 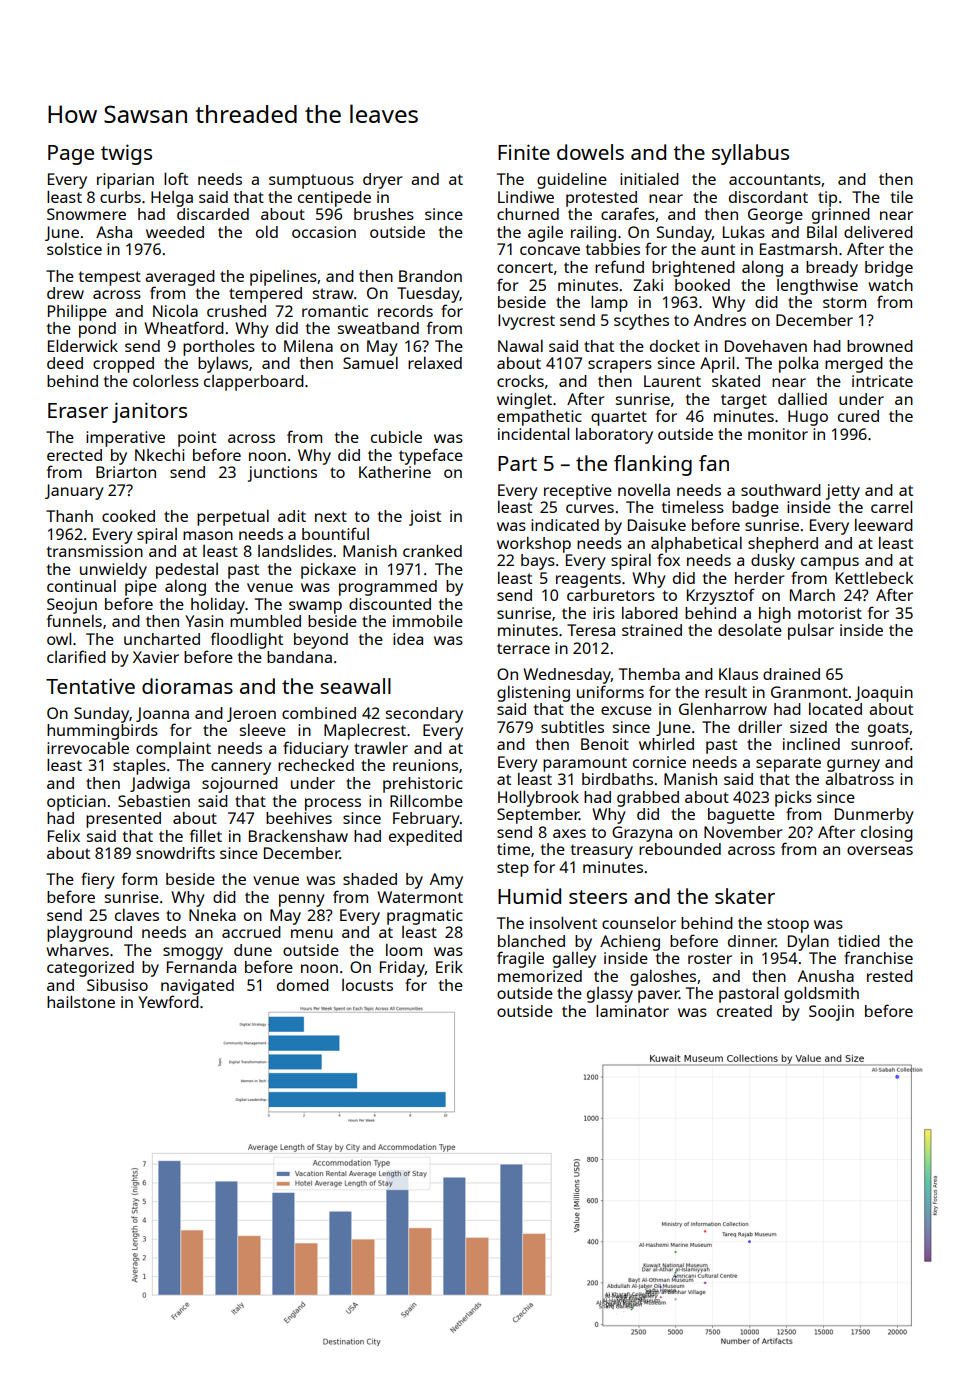 What do you see at coordinates (889, 269) in the screenshot?
I see `bridge` at bounding box center [889, 269].
